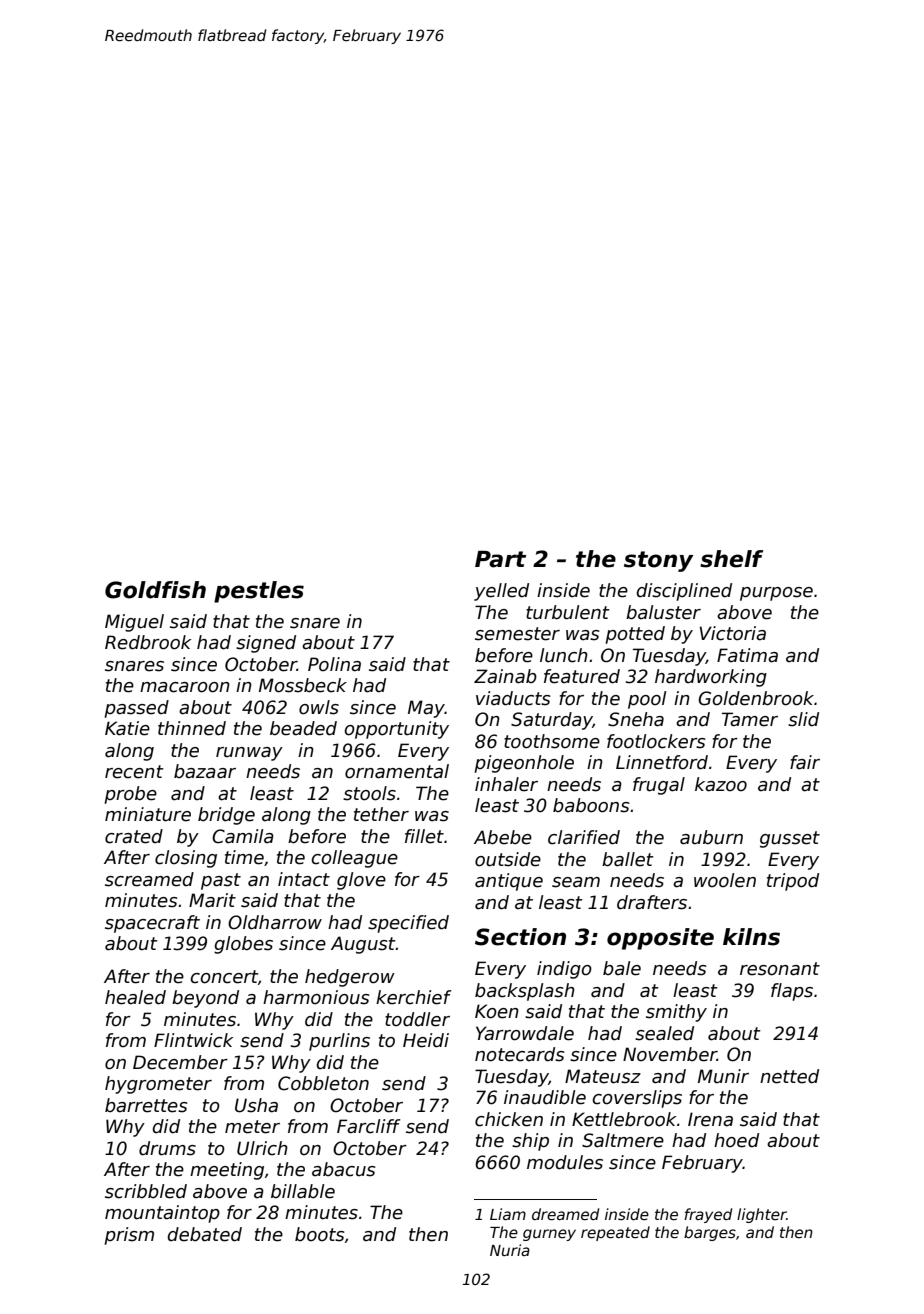  What do you see at coordinates (805, 762) in the screenshot?
I see `fair` at bounding box center [805, 762].
